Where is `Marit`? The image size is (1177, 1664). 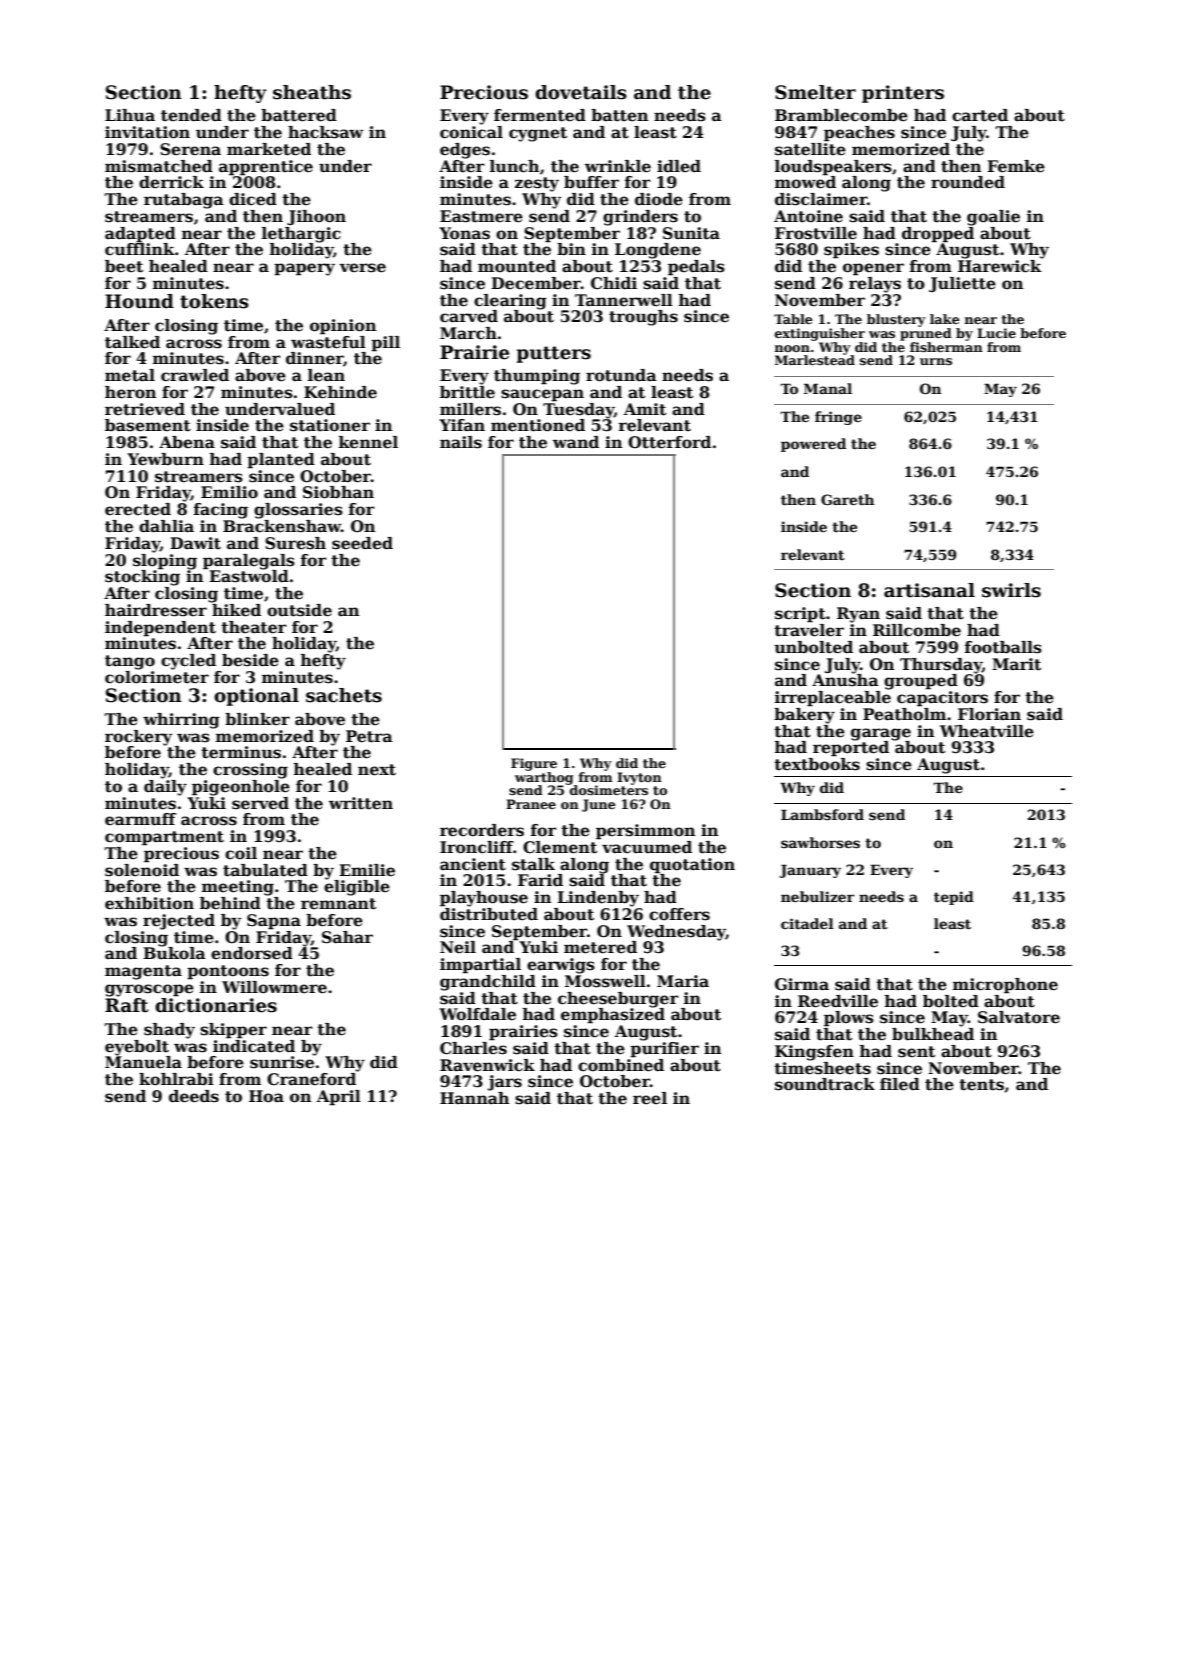
Marit is located at coordinates (1016, 664).
